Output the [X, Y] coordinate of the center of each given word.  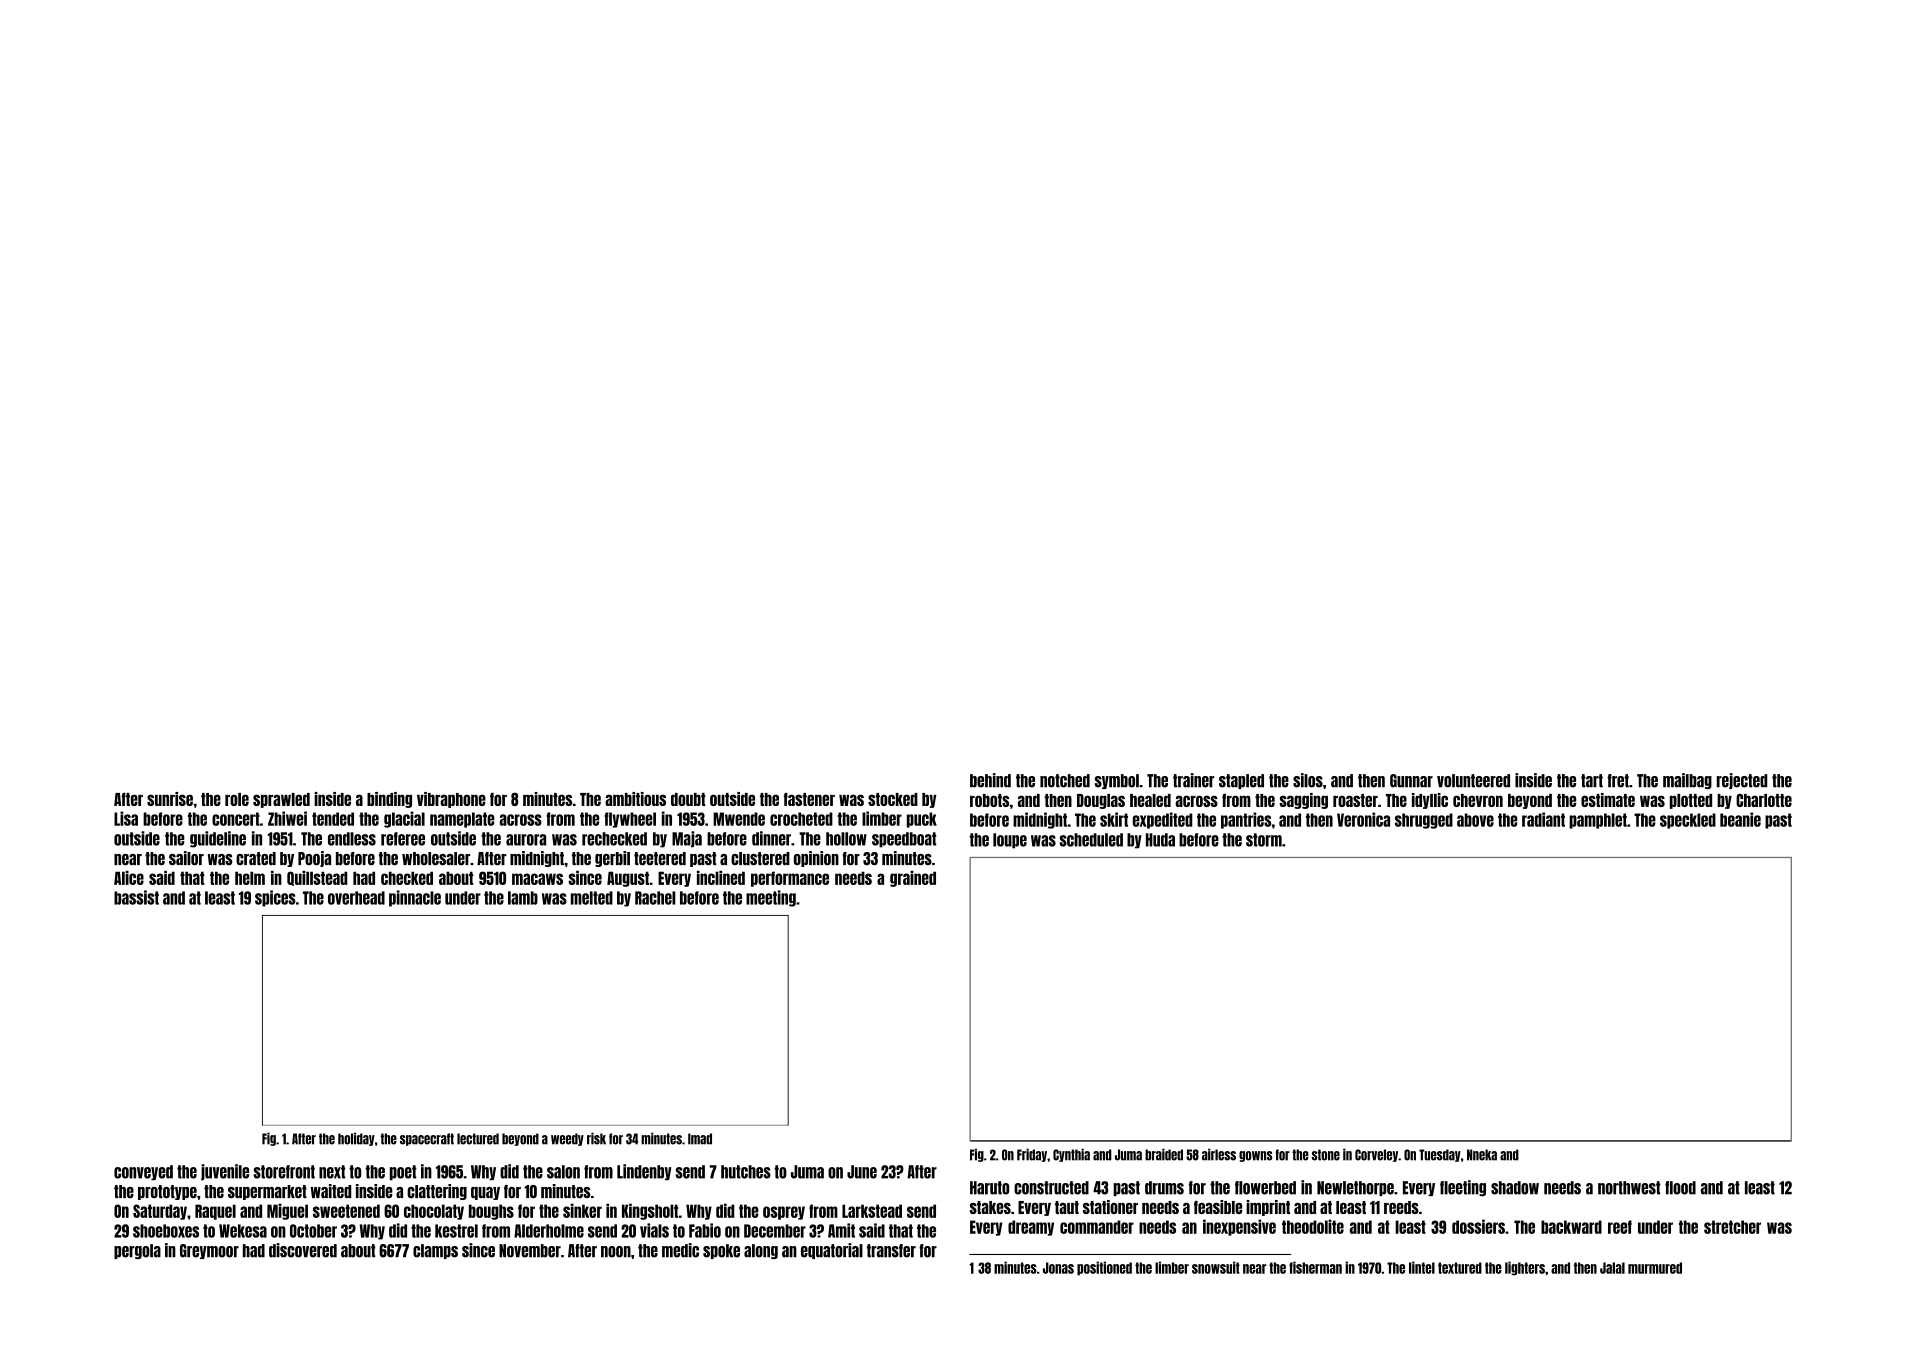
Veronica [1363, 819]
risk [596, 1139]
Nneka [1482, 1155]
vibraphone [451, 800]
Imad [700, 1139]
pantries [1246, 820]
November [530, 1251]
